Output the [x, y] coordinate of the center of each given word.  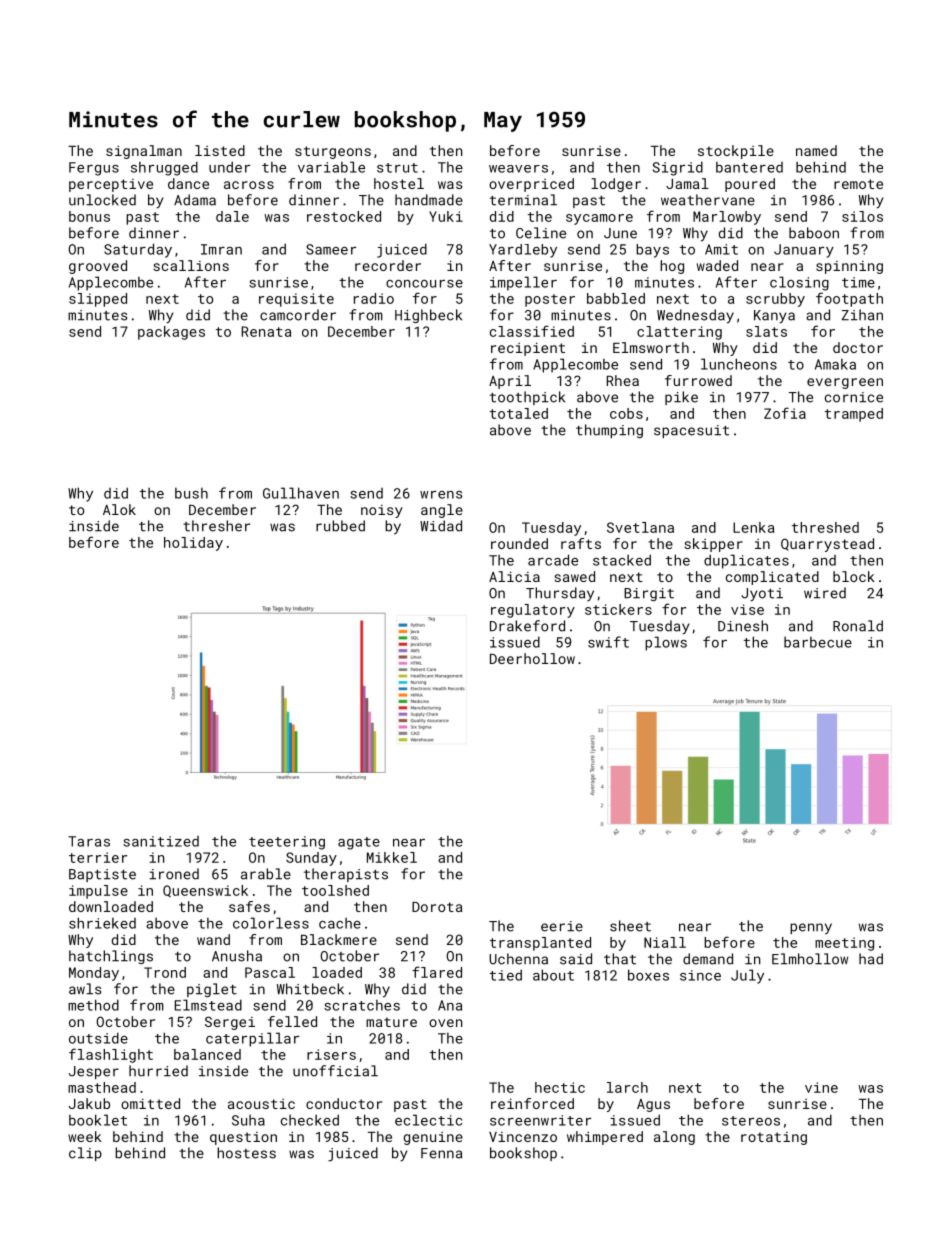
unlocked [102, 200]
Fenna [441, 1153]
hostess [246, 1153]
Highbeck [428, 316]
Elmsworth [651, 347]
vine [821, 1087]
